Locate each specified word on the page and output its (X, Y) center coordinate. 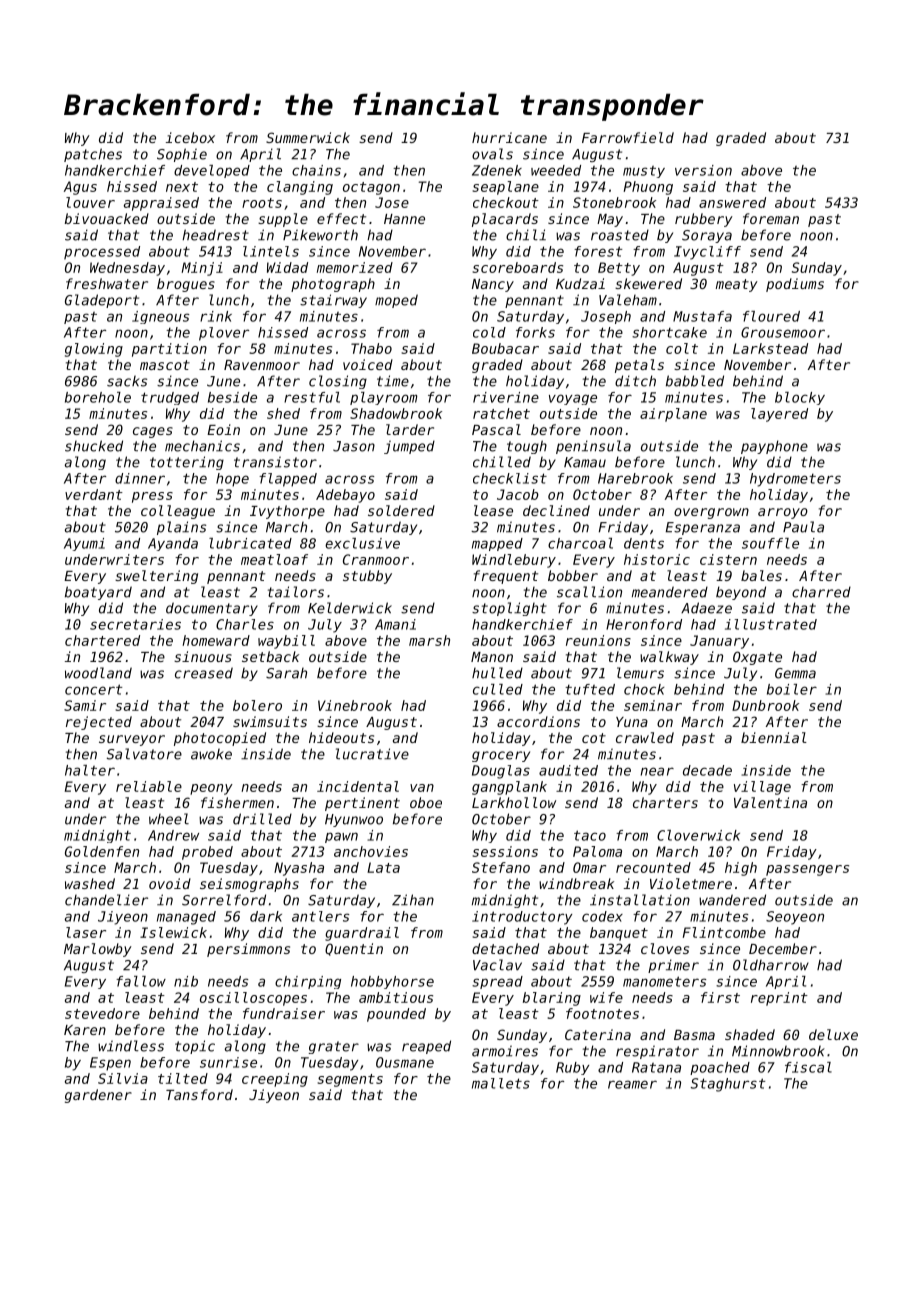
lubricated (250, 543)
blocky (800, 398)
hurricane (509, 137)
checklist (510, 478)
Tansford (199, 1094)
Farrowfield (628, 137)
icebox (190, 137)
